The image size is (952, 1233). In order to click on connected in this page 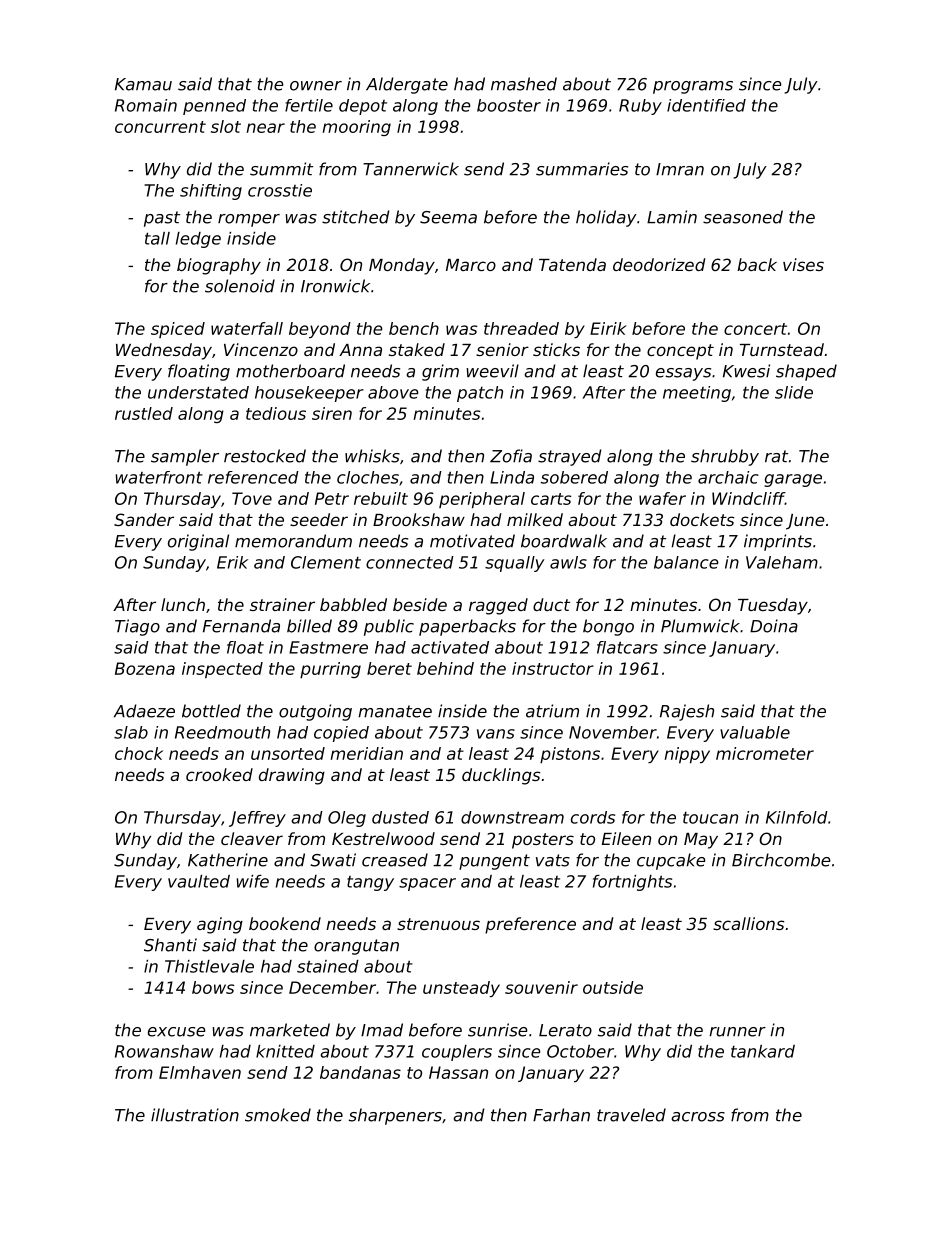, I will do `click(410, 562)`.
